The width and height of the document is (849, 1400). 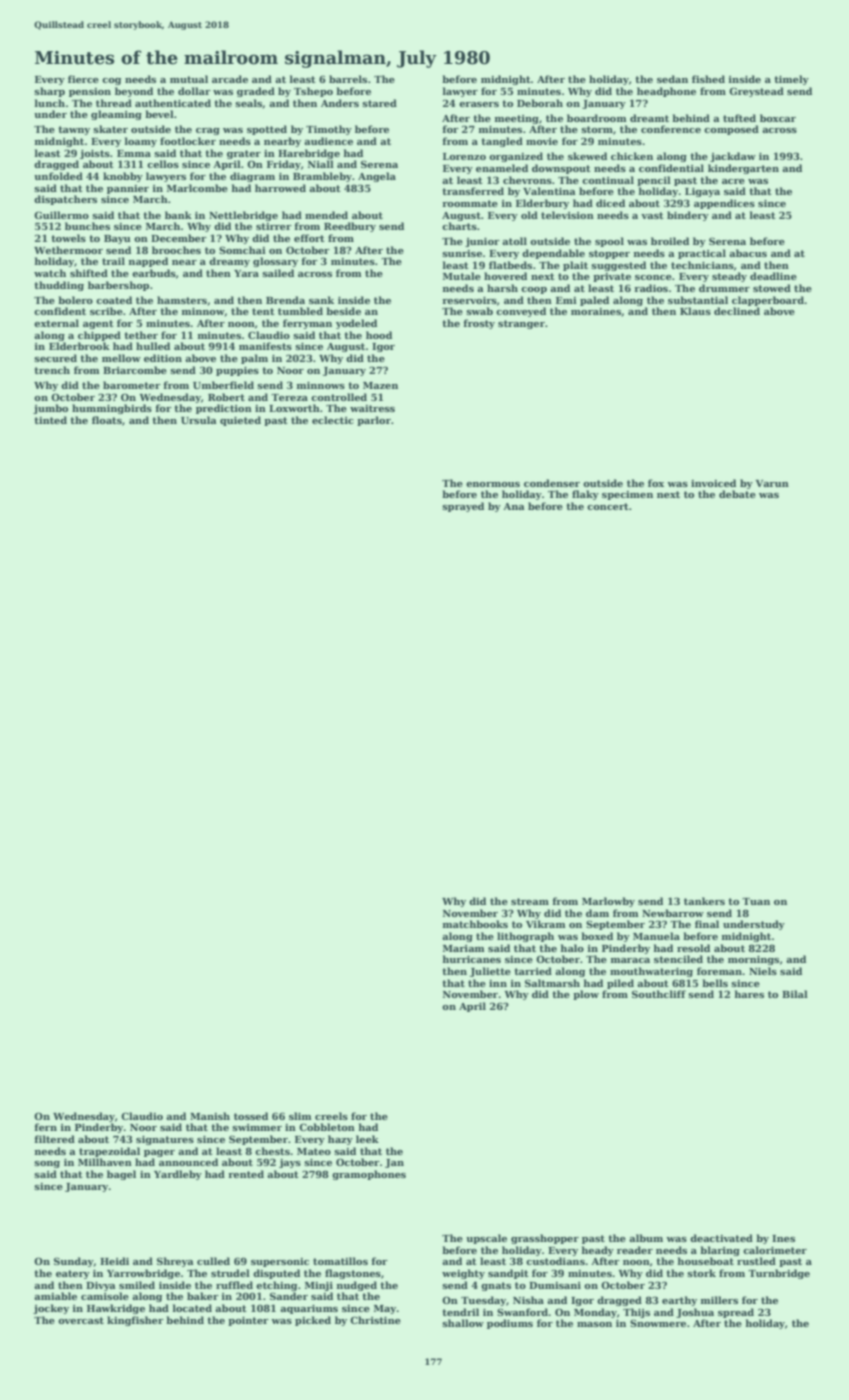 What do you see at coordinates (463, 507) in the document?
I see `sprayed` at bounding box center [463, 507].
